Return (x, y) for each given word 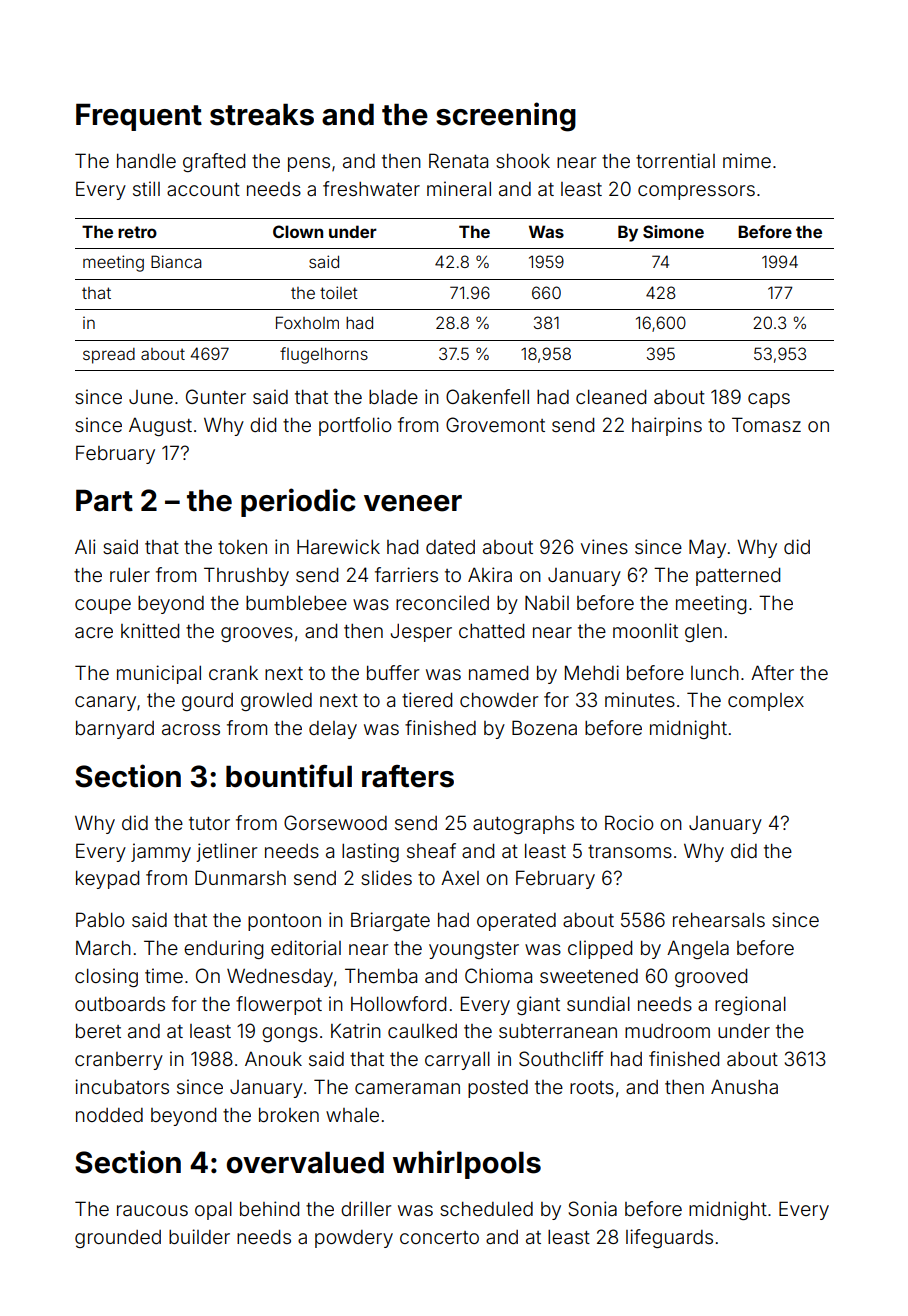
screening (506, 117)
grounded (118, 1239)
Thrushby (246, 576)
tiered (427, 699)
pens (309, 164)
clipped (600, 949)
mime (747, 160)
